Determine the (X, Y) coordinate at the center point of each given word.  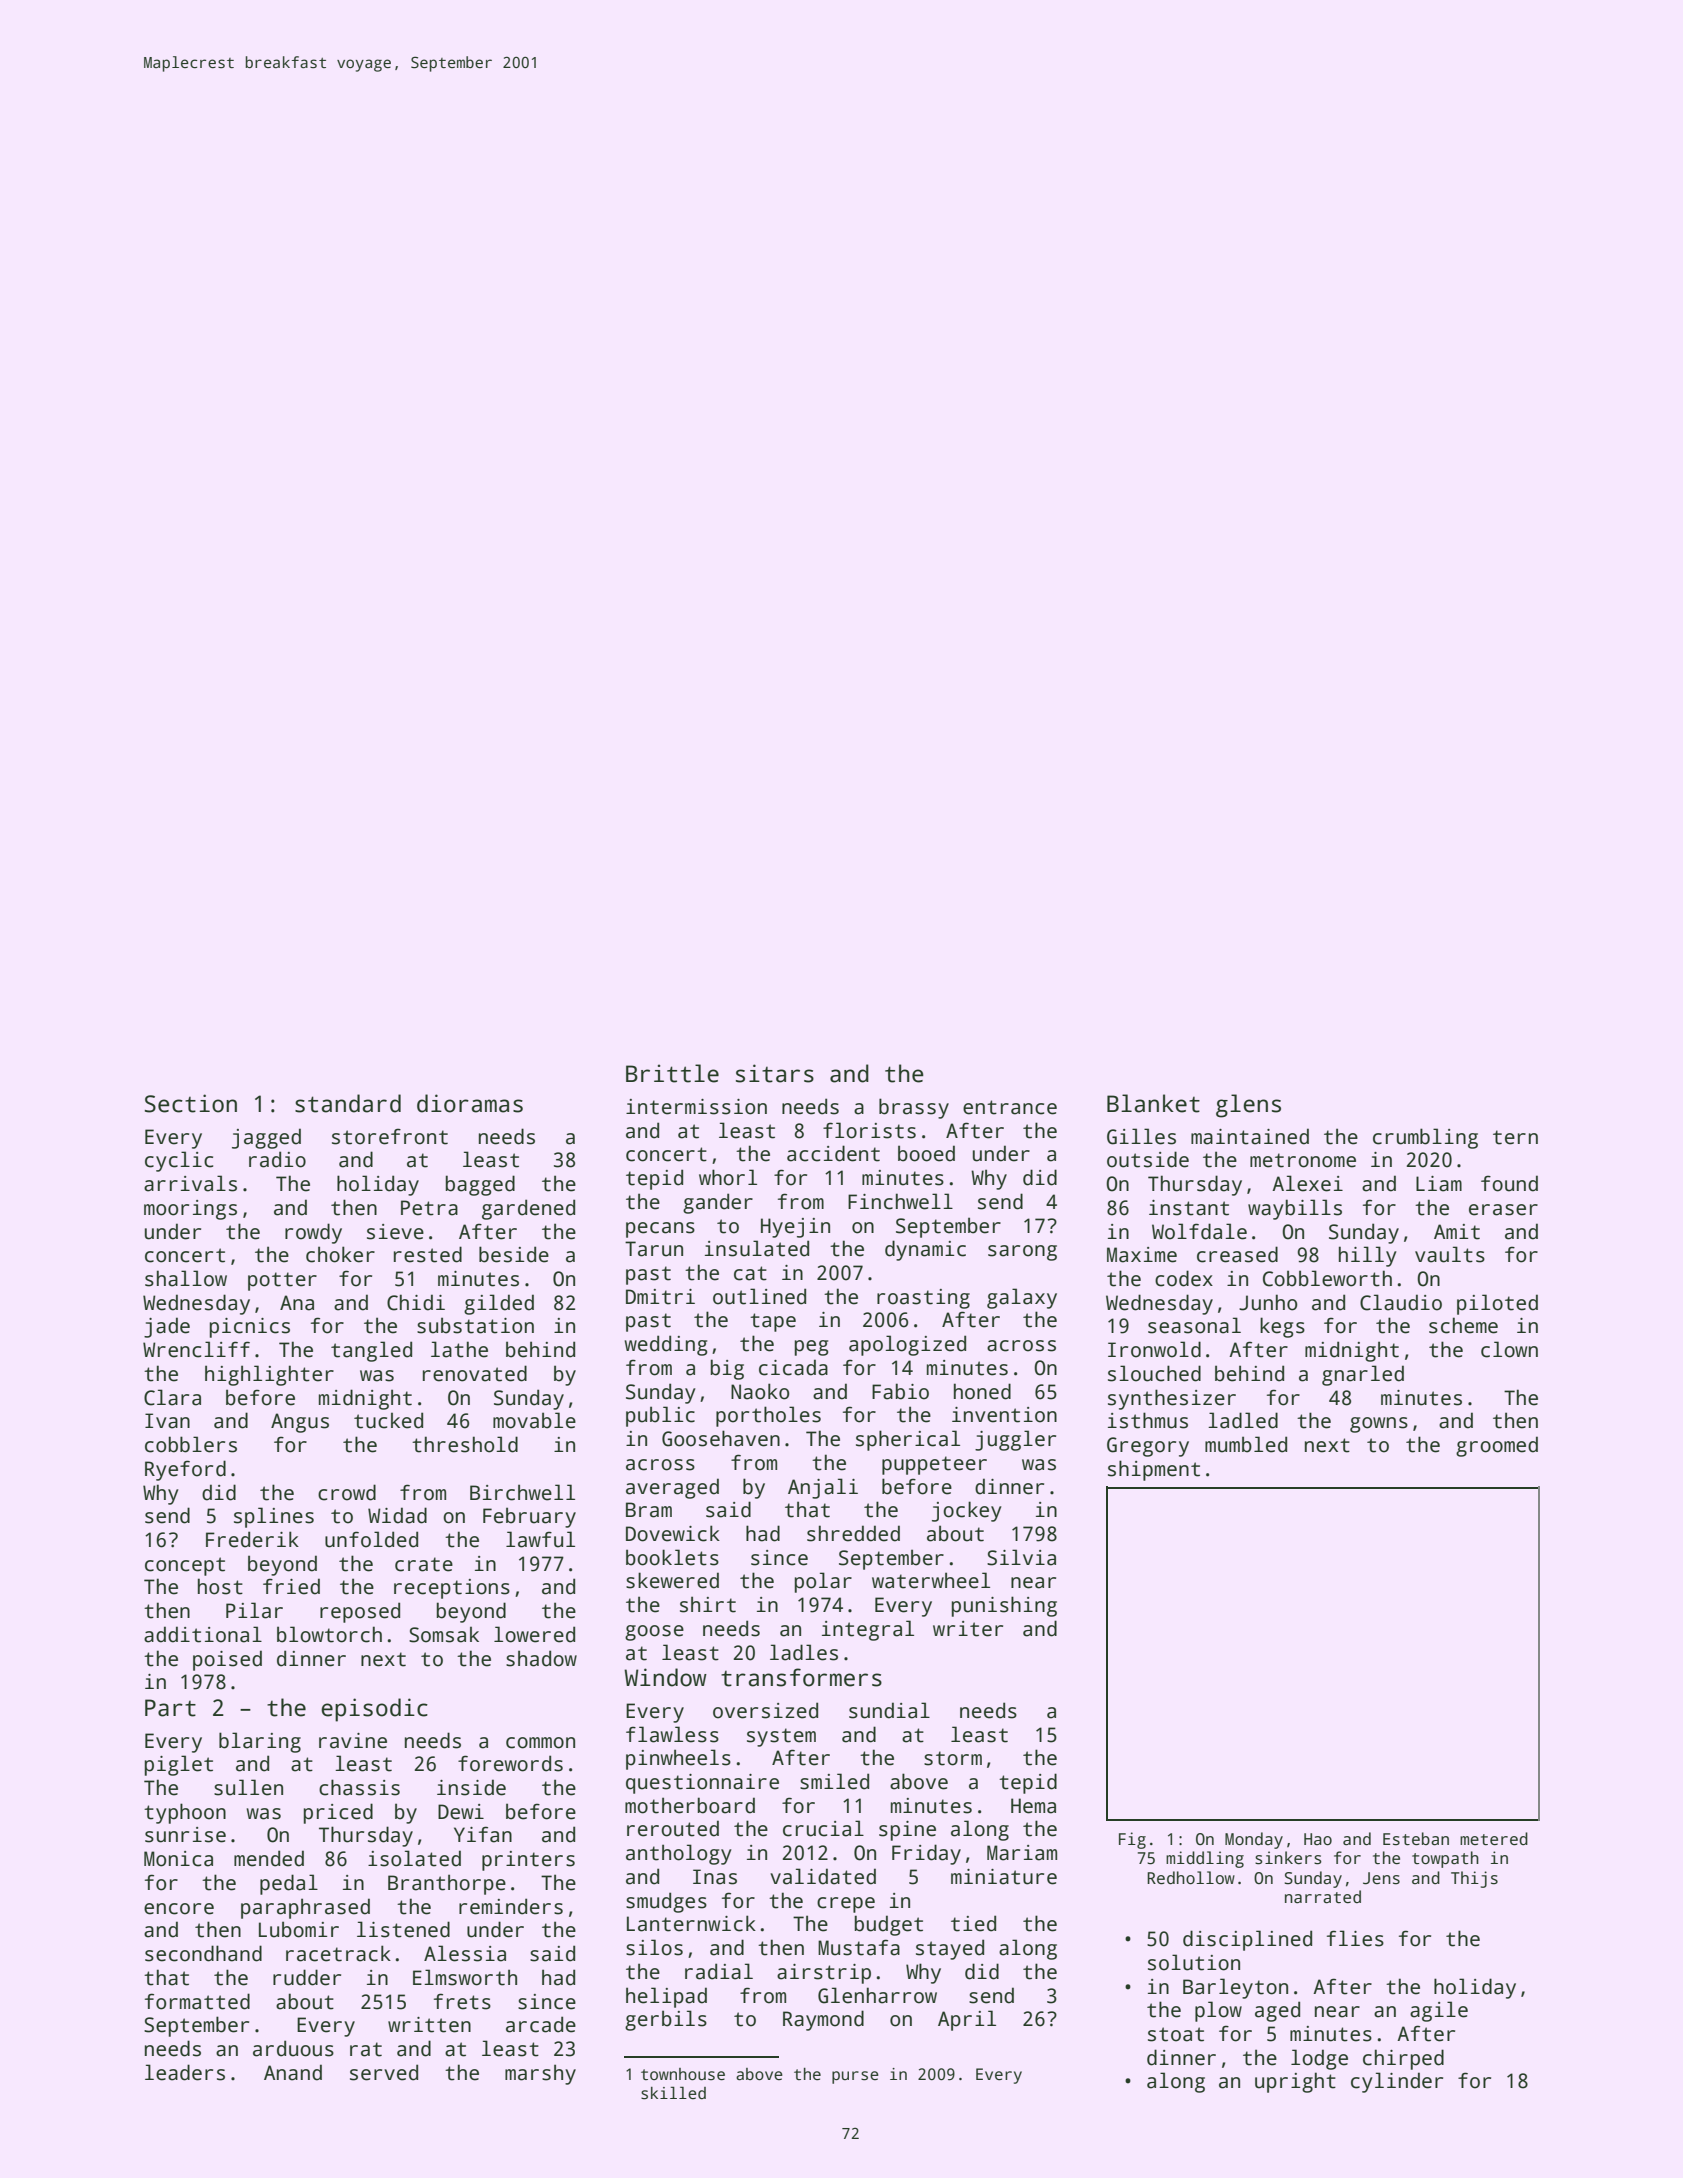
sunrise (185, 1835)
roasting (923, 1299)
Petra (429, 1208)
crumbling (1425, 1138)
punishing (1004, 1606)
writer (968, 1629)
